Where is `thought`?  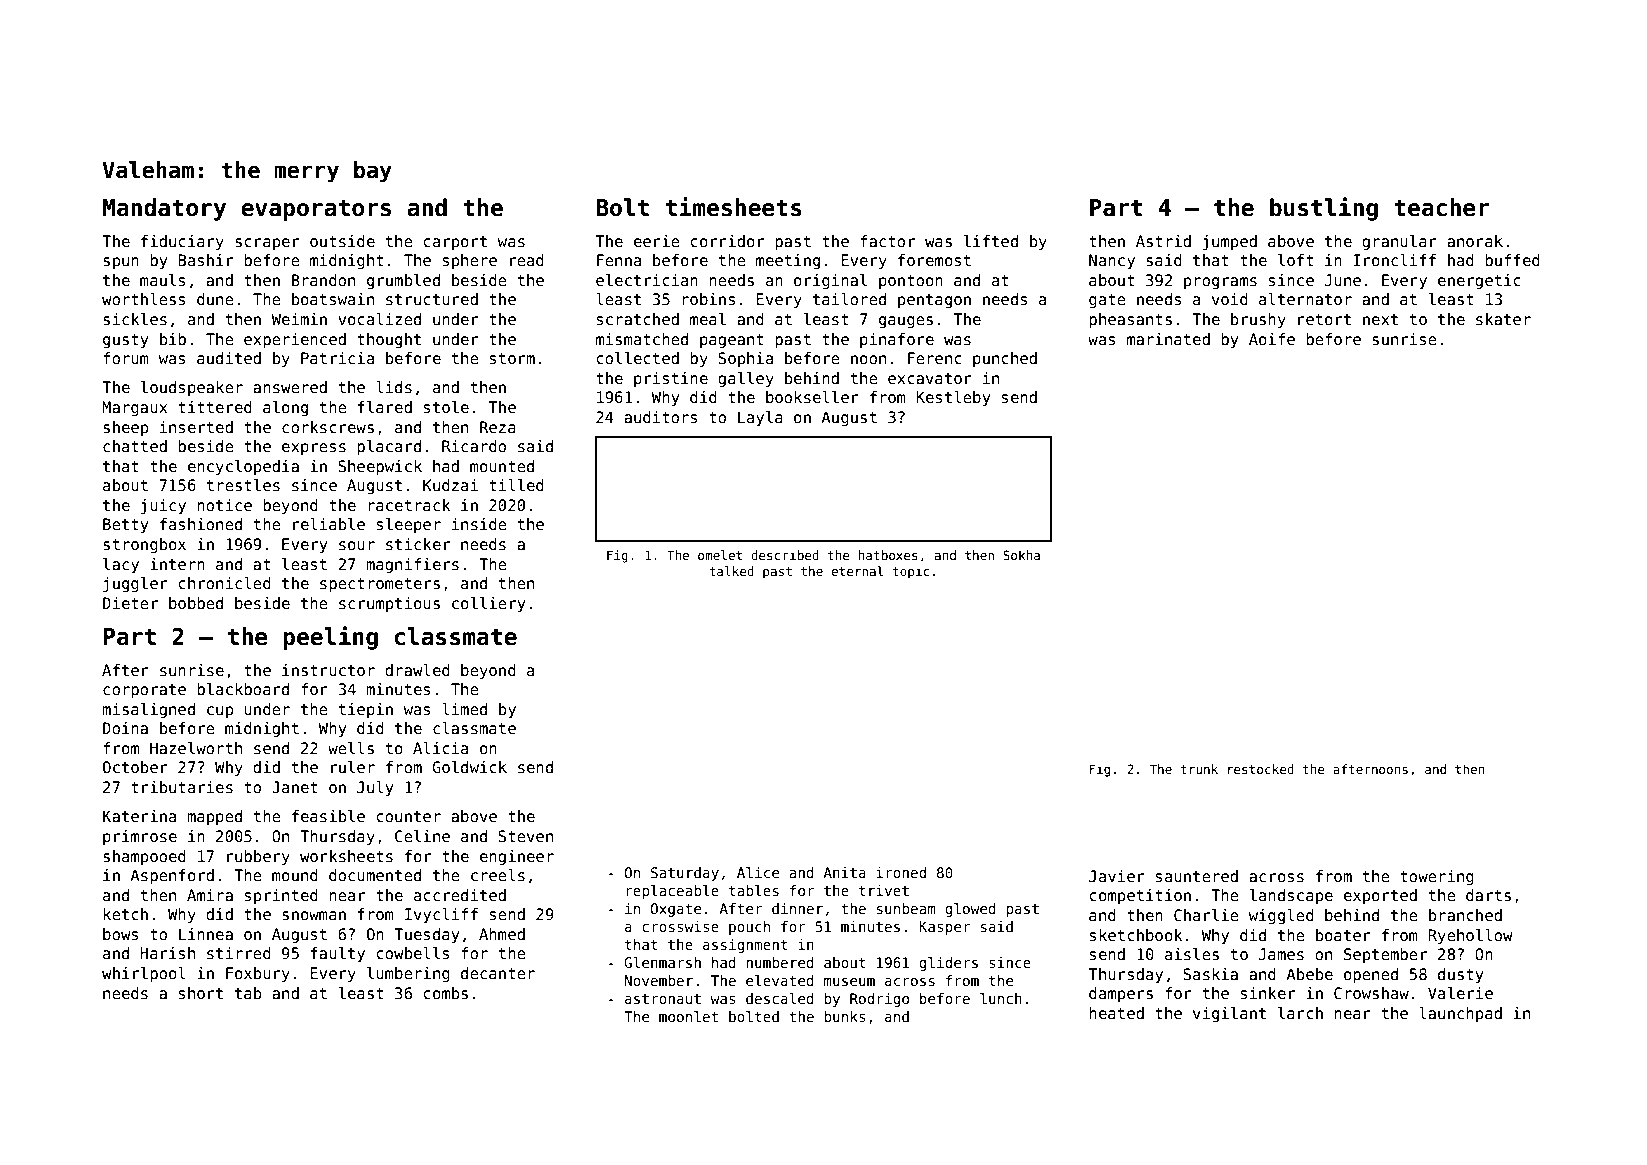 thought is located at coordinates (389, 340).
